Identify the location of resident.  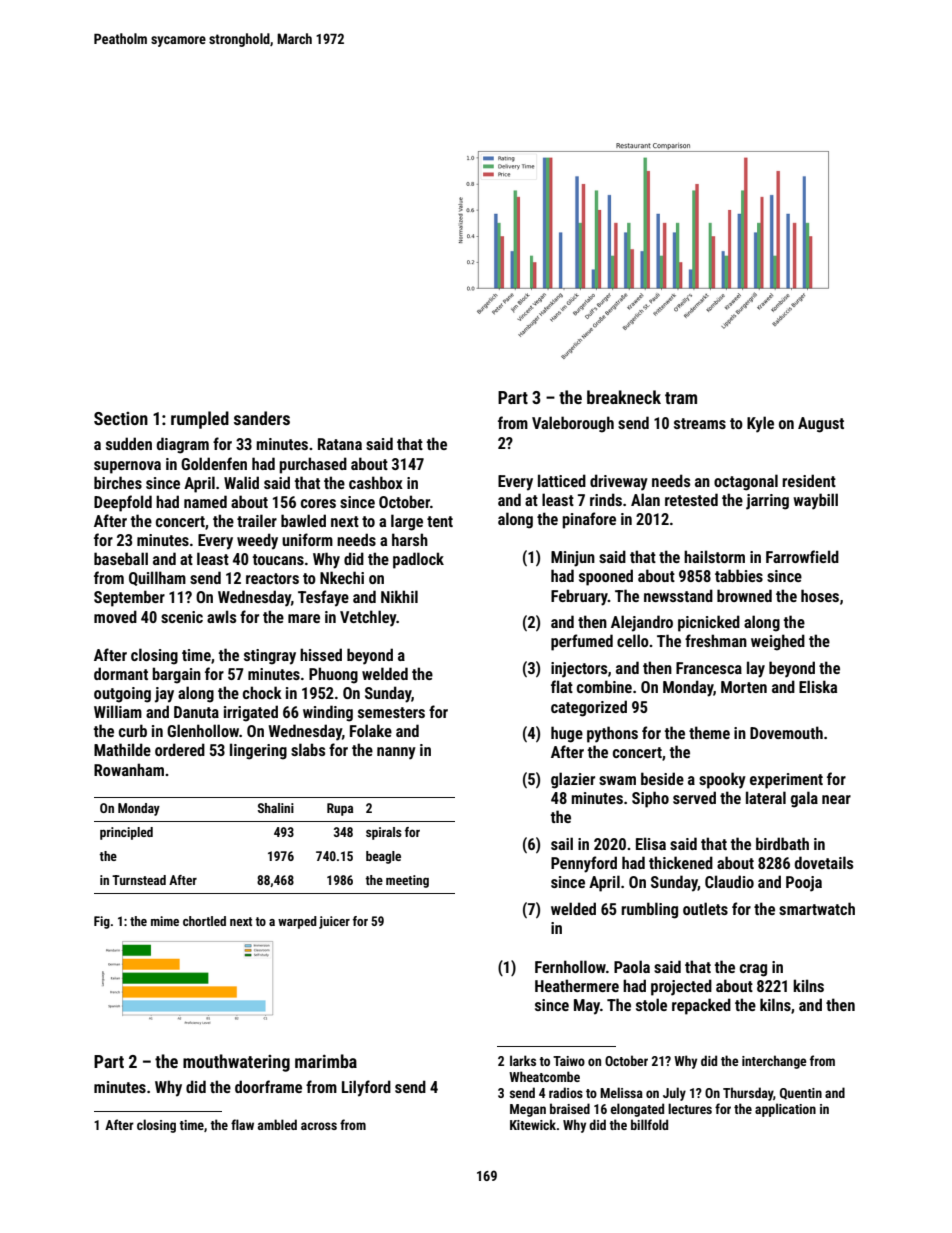
(809, 480).
